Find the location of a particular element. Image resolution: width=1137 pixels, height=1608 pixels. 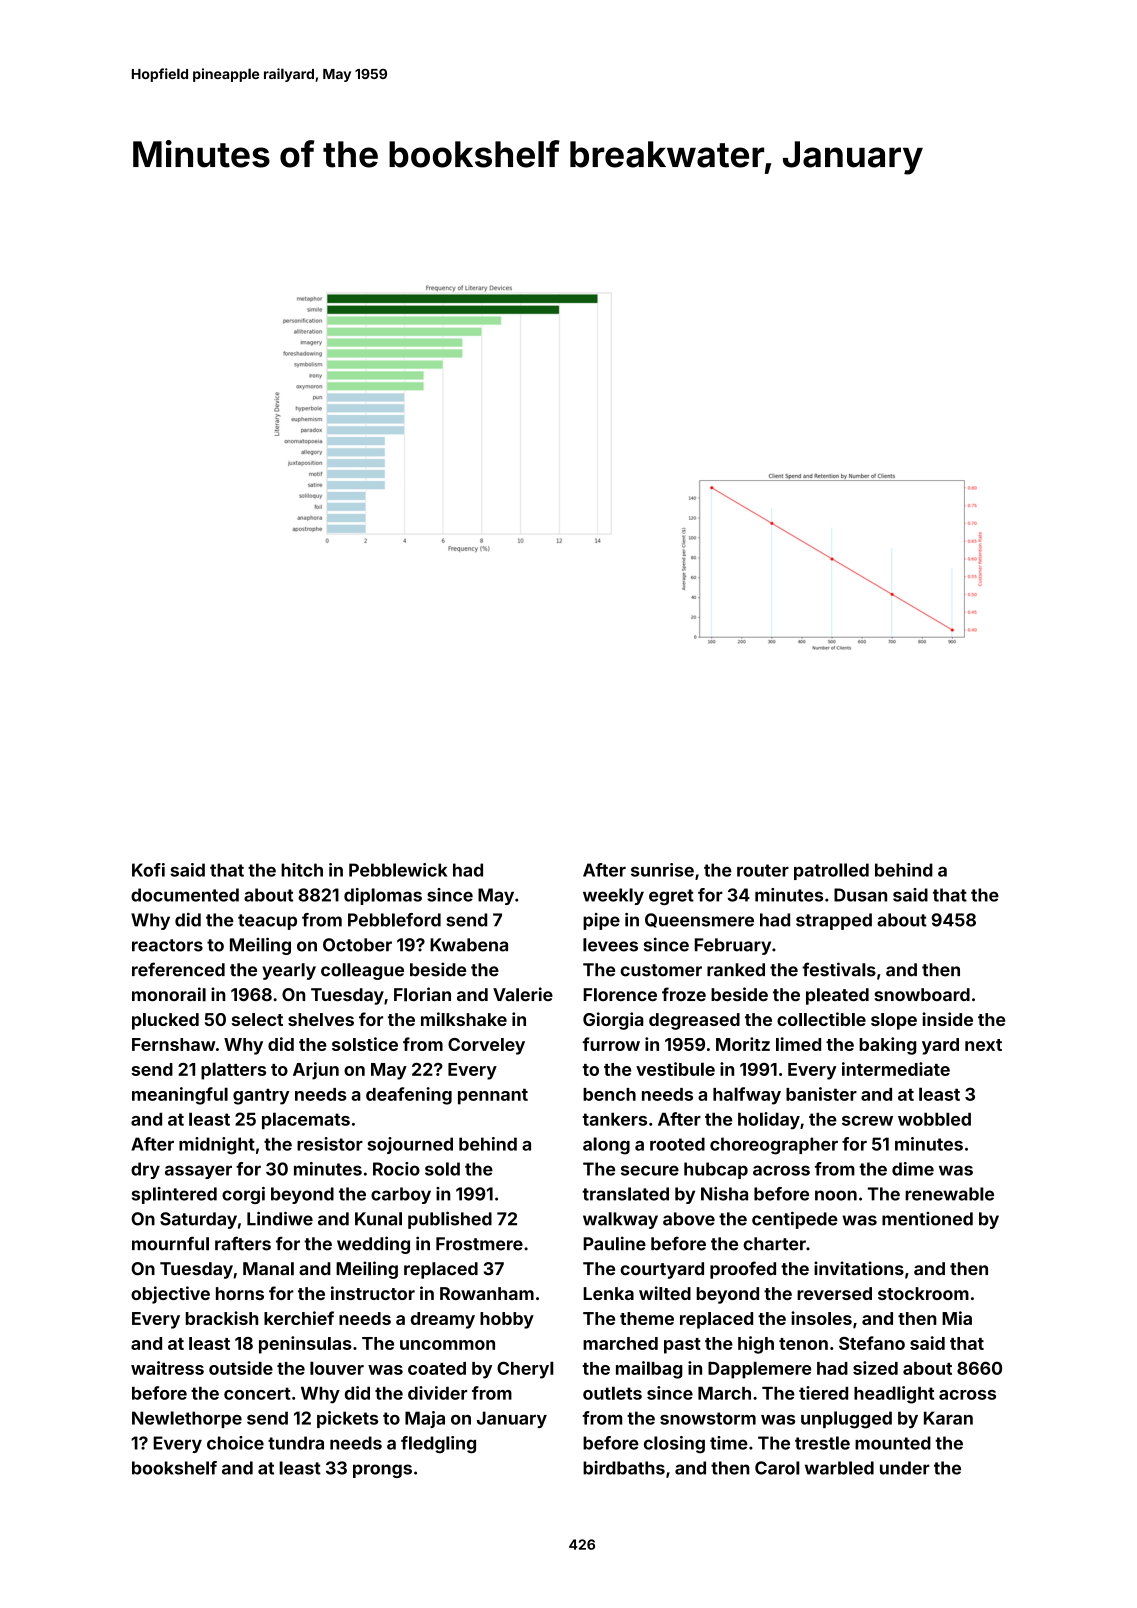

stockroom is located at coordinates (923, 1293).
